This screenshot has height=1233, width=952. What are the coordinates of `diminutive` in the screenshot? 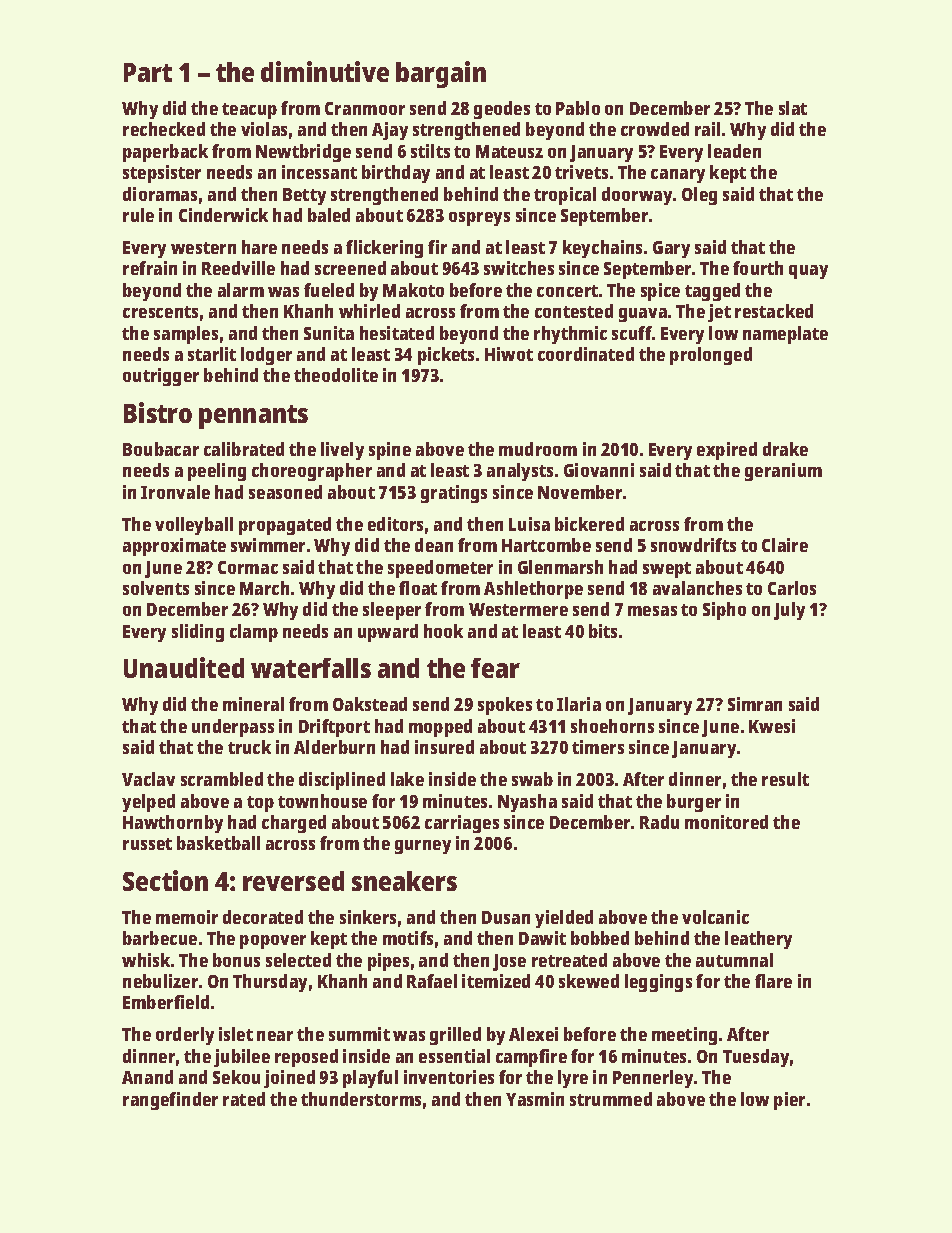 It's located at (325, 71).
